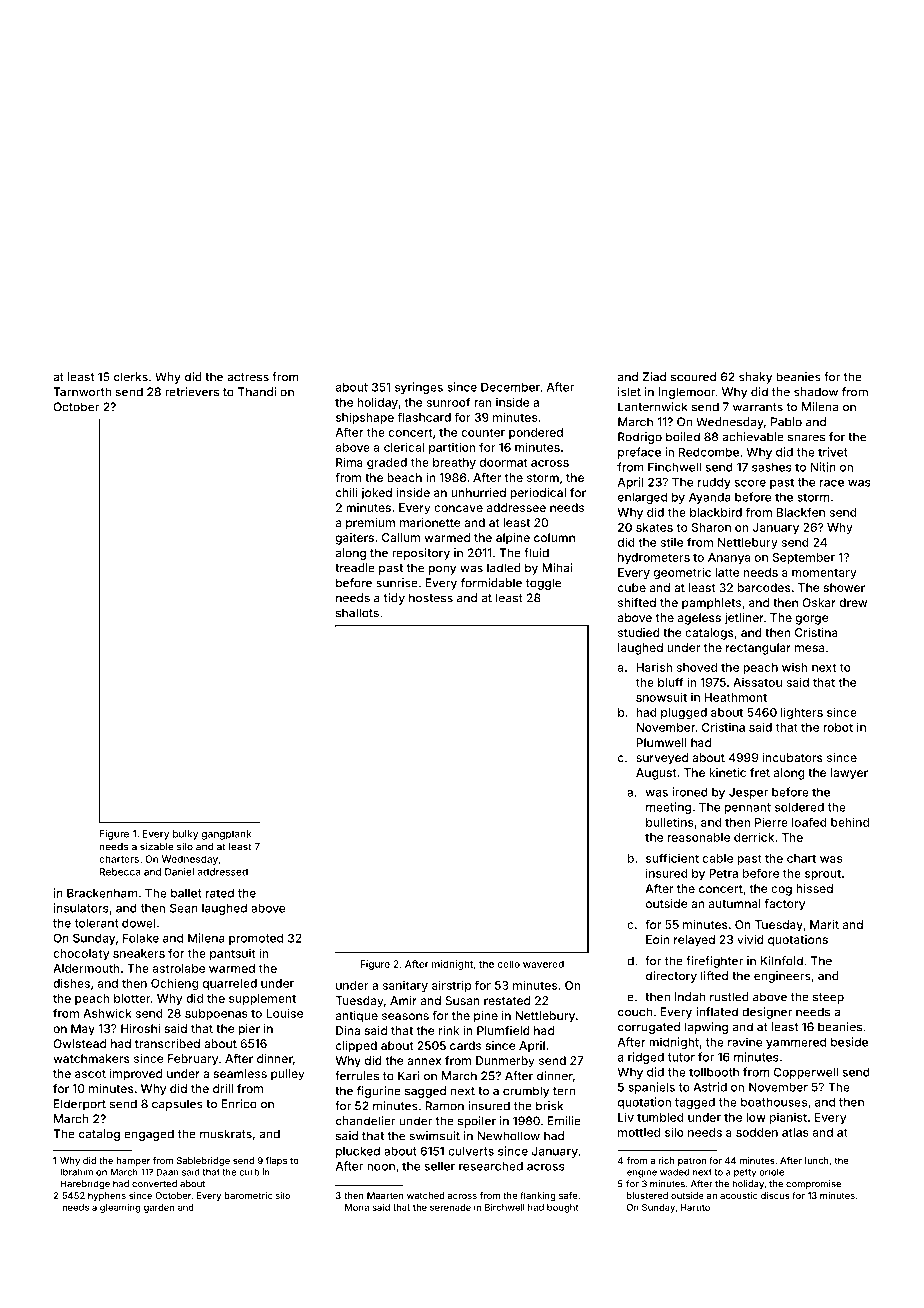 Image resolution: width=924 pixels, height=1308 pixels. I want to click on shadow, so click(816, 392).
